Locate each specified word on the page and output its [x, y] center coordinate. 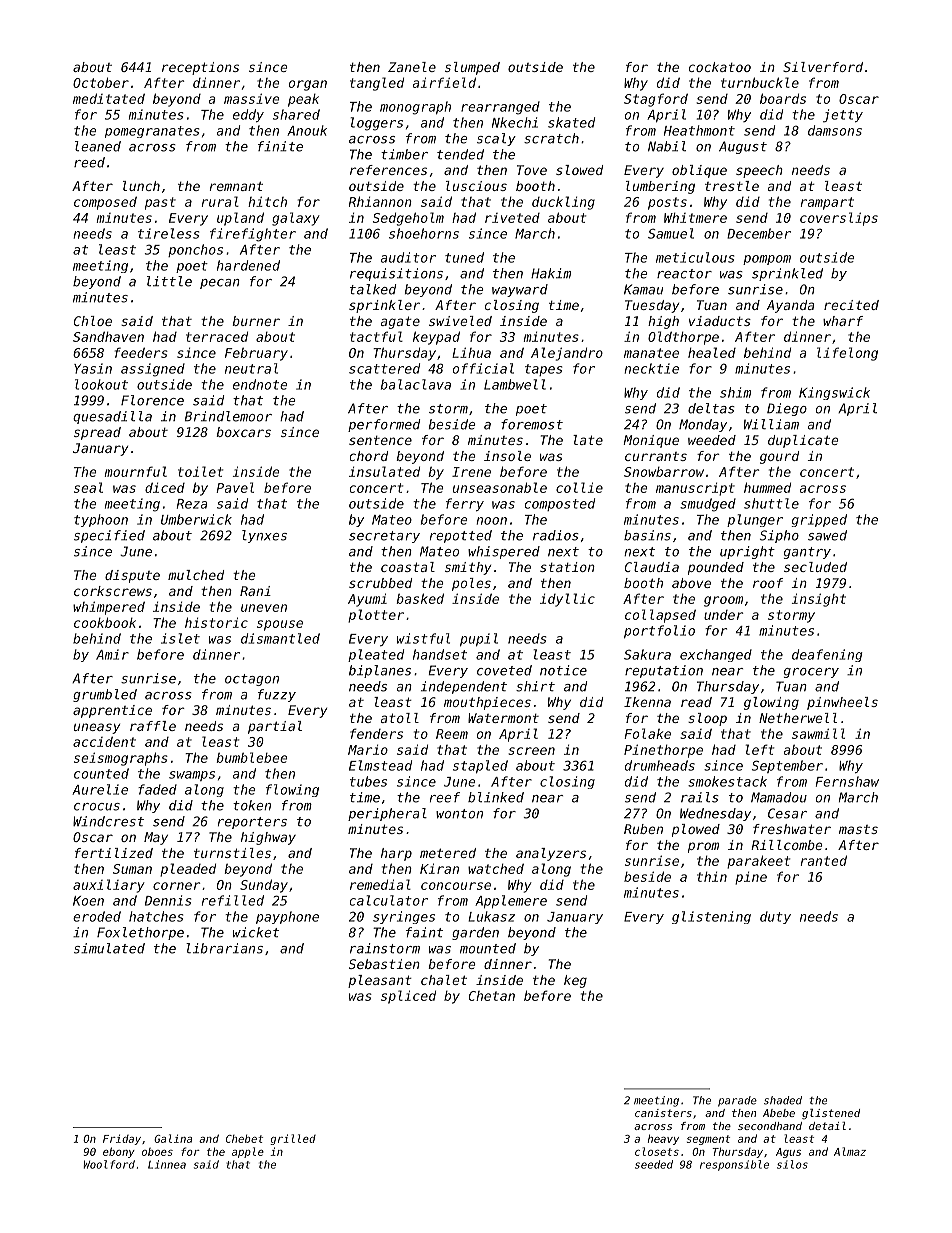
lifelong [847, 354]
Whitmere [695, 218]
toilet [200, 471]
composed [105, 203]
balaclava [416, 384]
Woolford [109, 1164]
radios [556, 535]
